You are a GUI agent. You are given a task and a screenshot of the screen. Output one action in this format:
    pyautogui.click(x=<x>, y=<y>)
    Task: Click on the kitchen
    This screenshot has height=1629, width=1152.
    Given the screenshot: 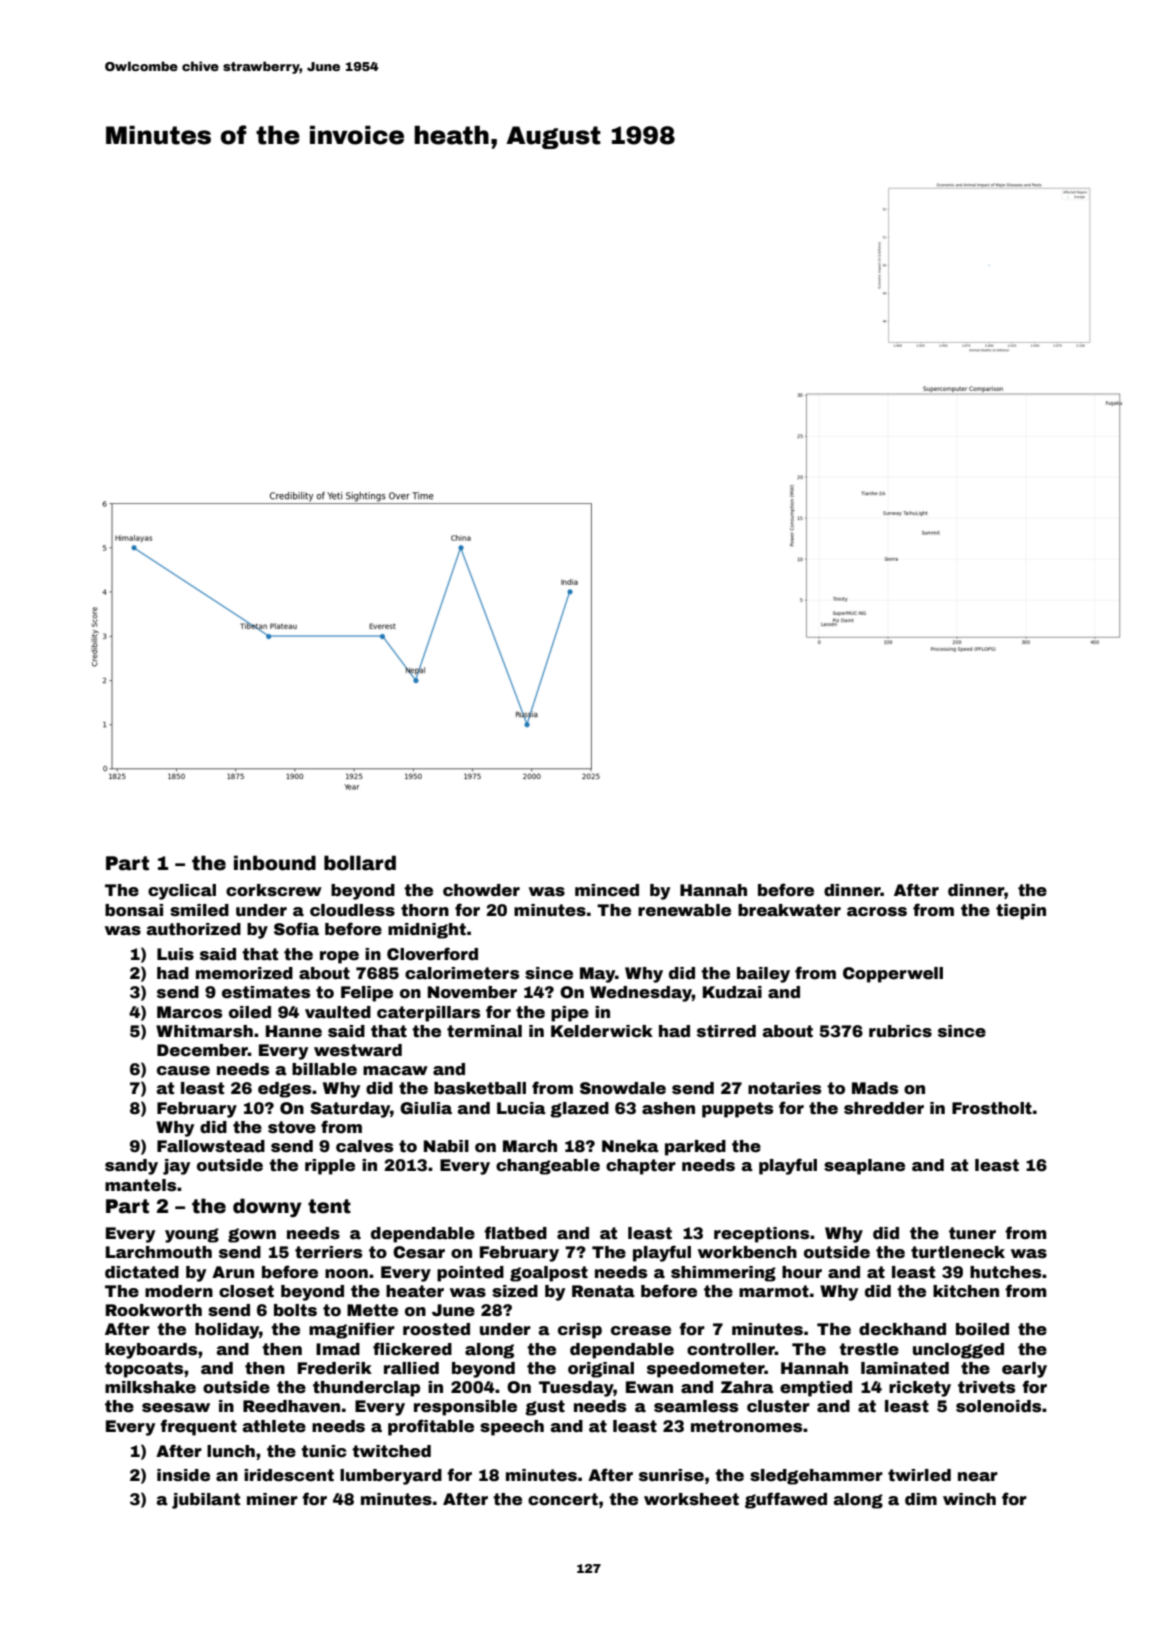 What is the action you would take?
    pyautogui.click(x=966, y=1291)
